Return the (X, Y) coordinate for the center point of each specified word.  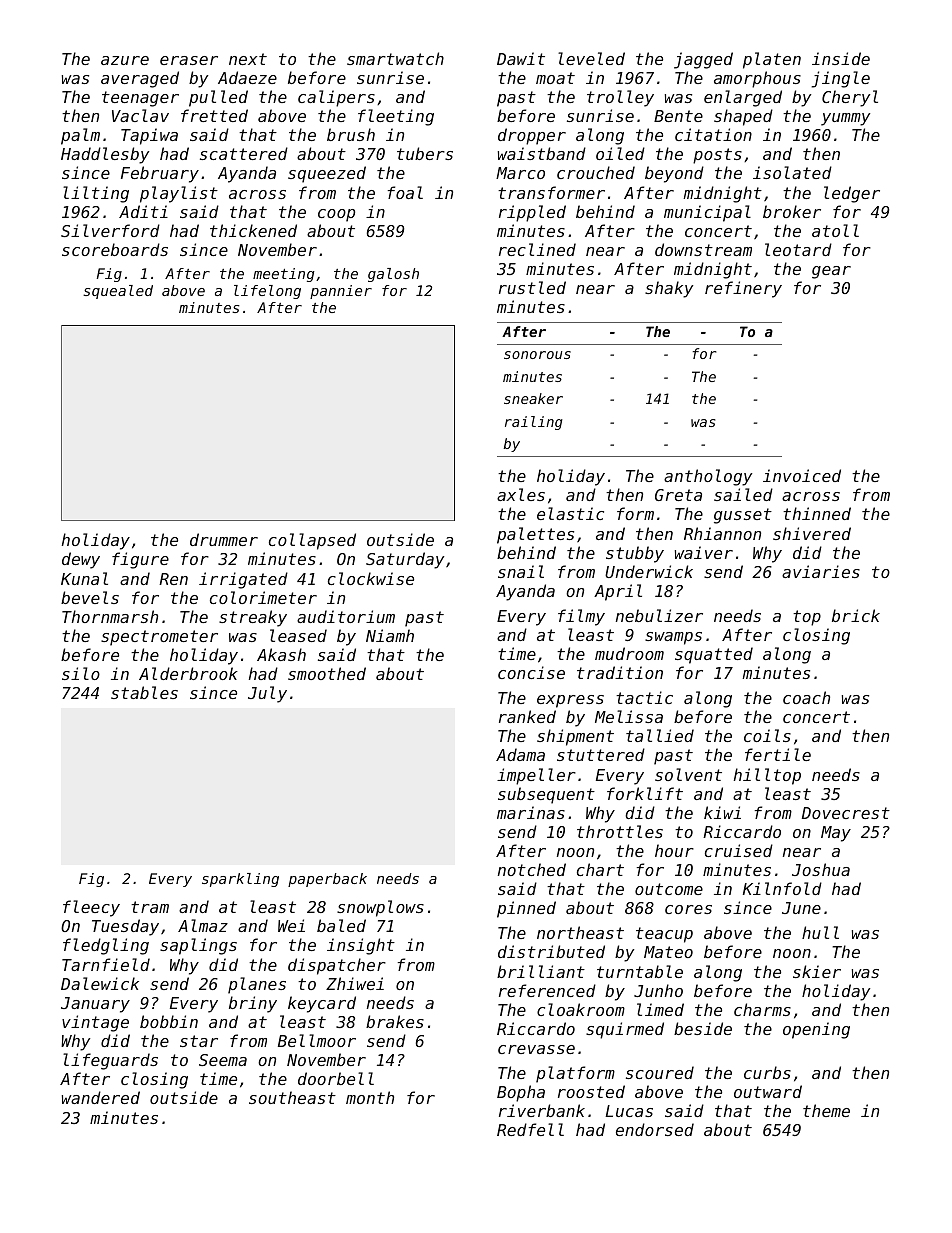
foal (405, 192)
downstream (703, 249)
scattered (244, 153)
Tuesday (125, 927)
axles (521, 494)
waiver (704, 552)
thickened (253, 230)
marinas (531, 812)
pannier (341, 292)
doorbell (336, 1078)
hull (820, 932)
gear (831, 272)
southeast (292, 1097)
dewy (81, 560)
